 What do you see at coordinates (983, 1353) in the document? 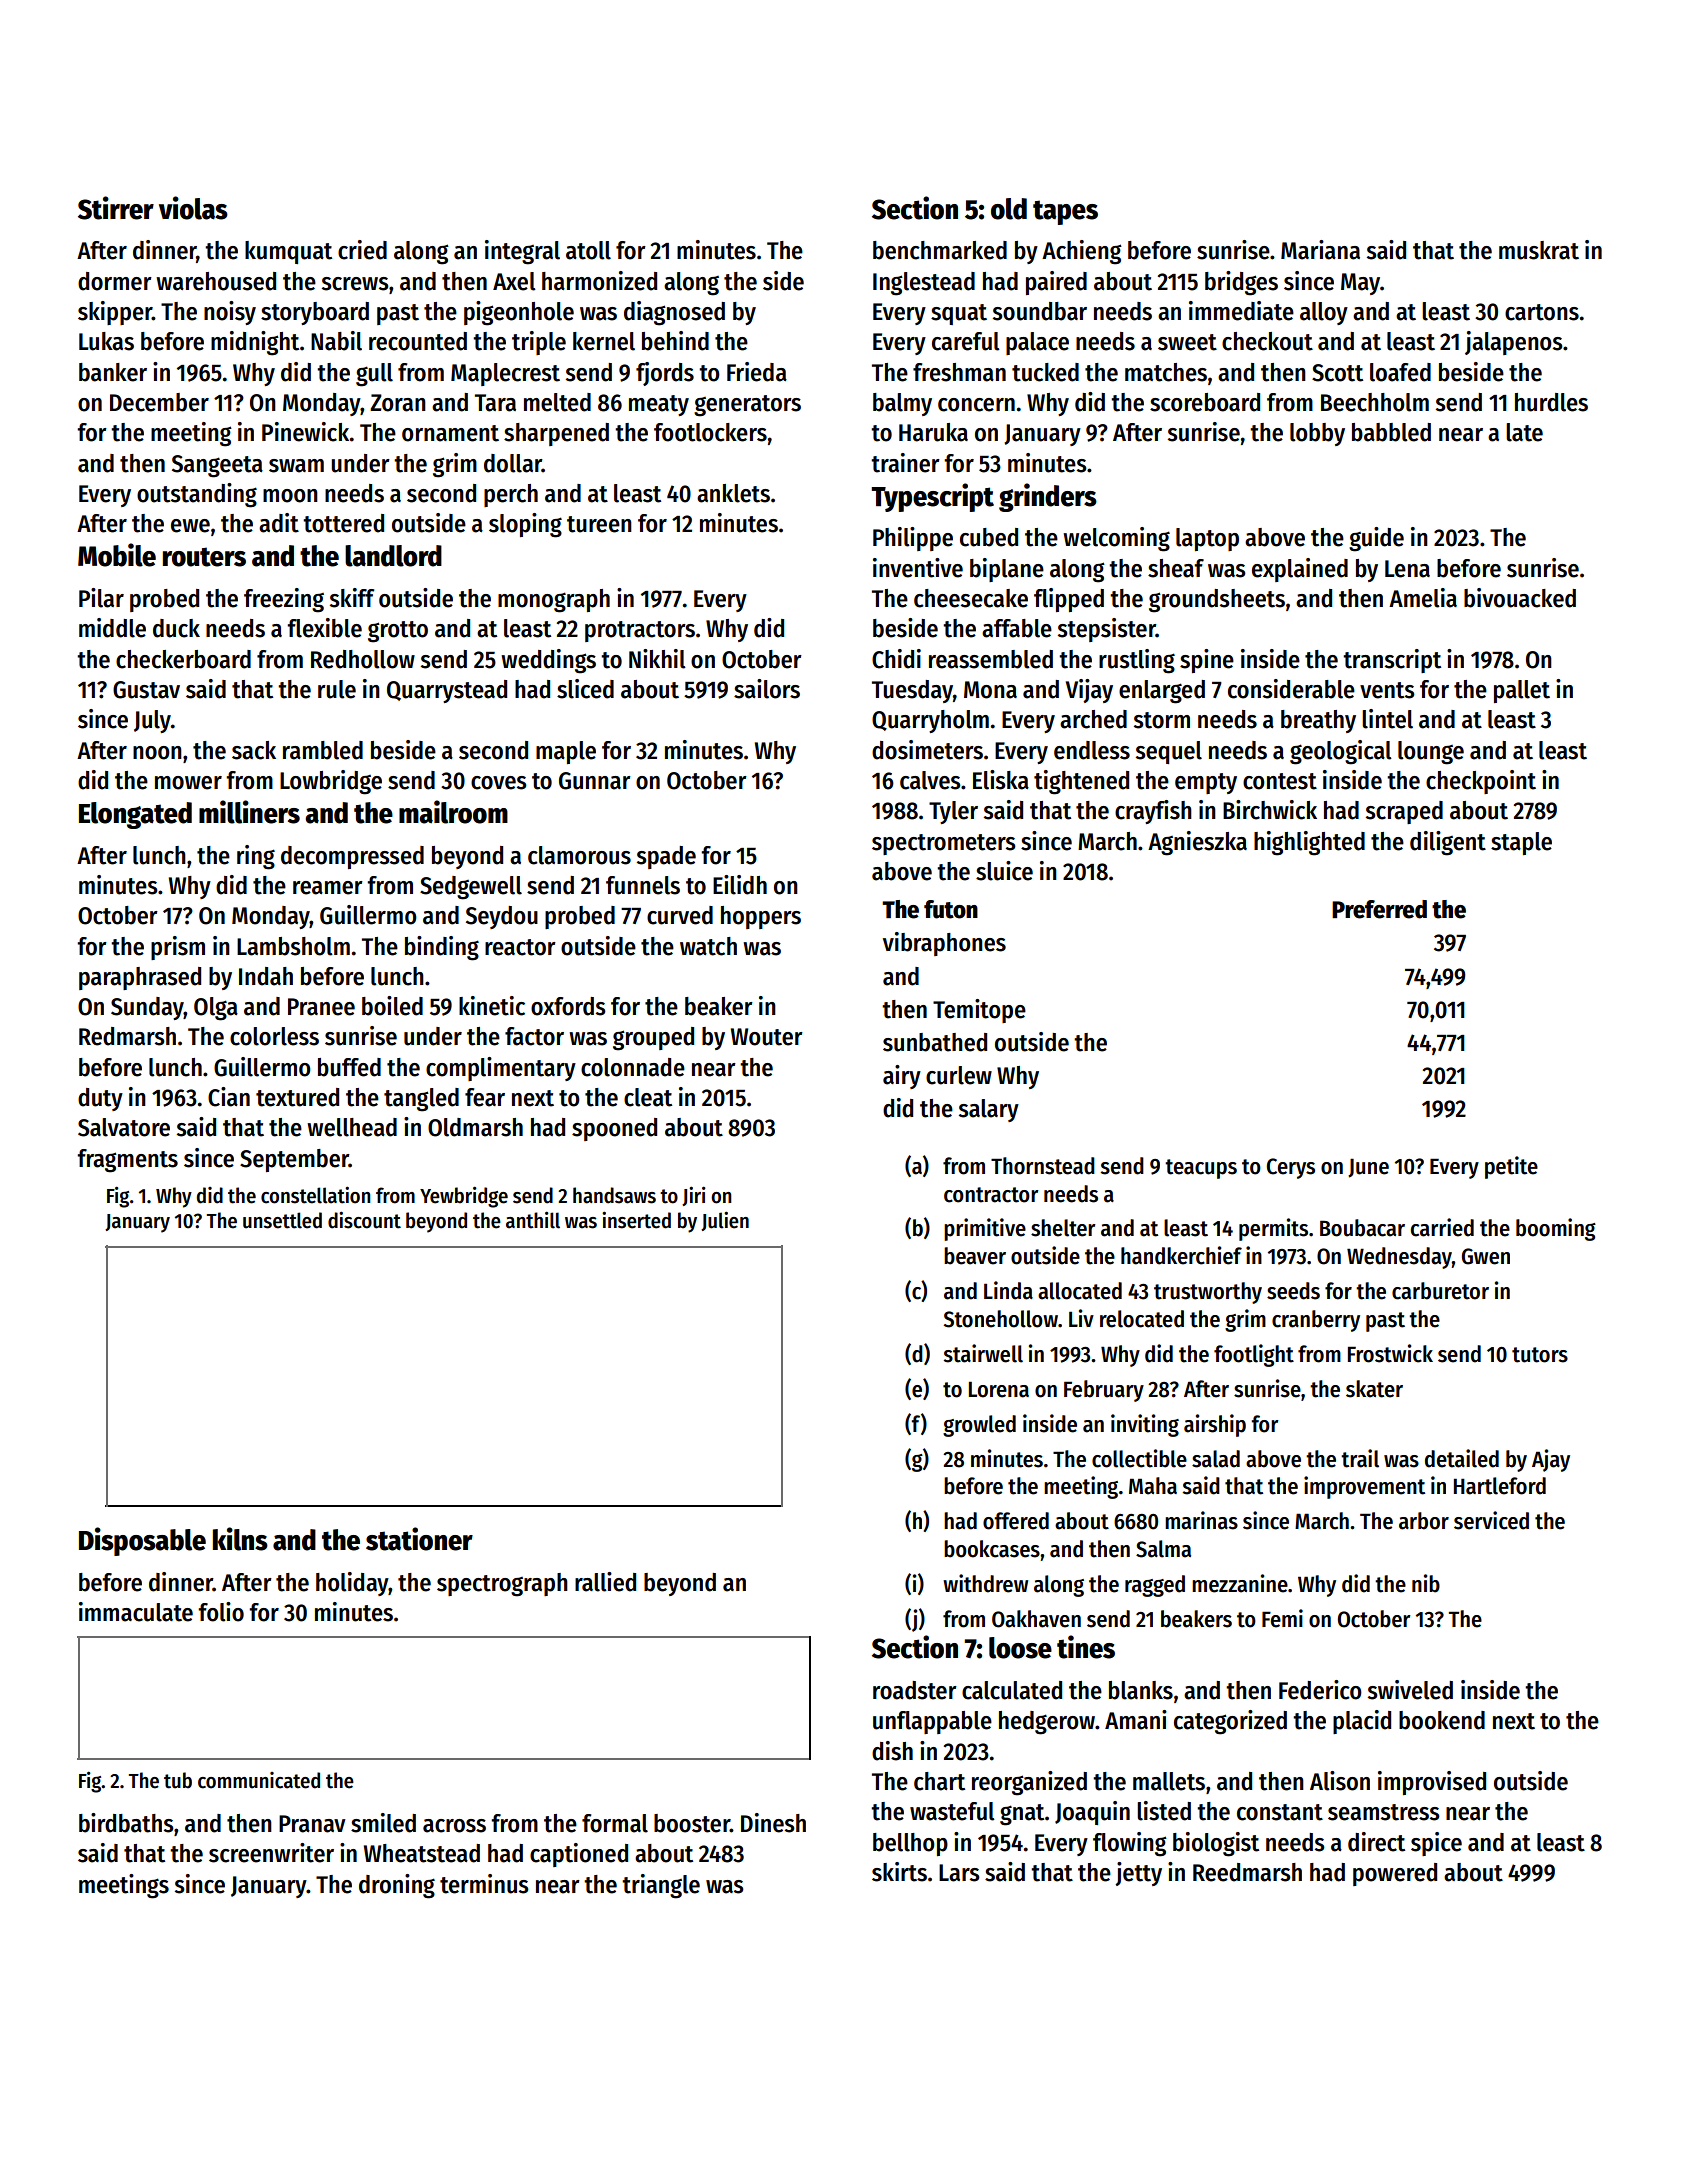
I see `stairwell` at bounding box center [983, 1353].
